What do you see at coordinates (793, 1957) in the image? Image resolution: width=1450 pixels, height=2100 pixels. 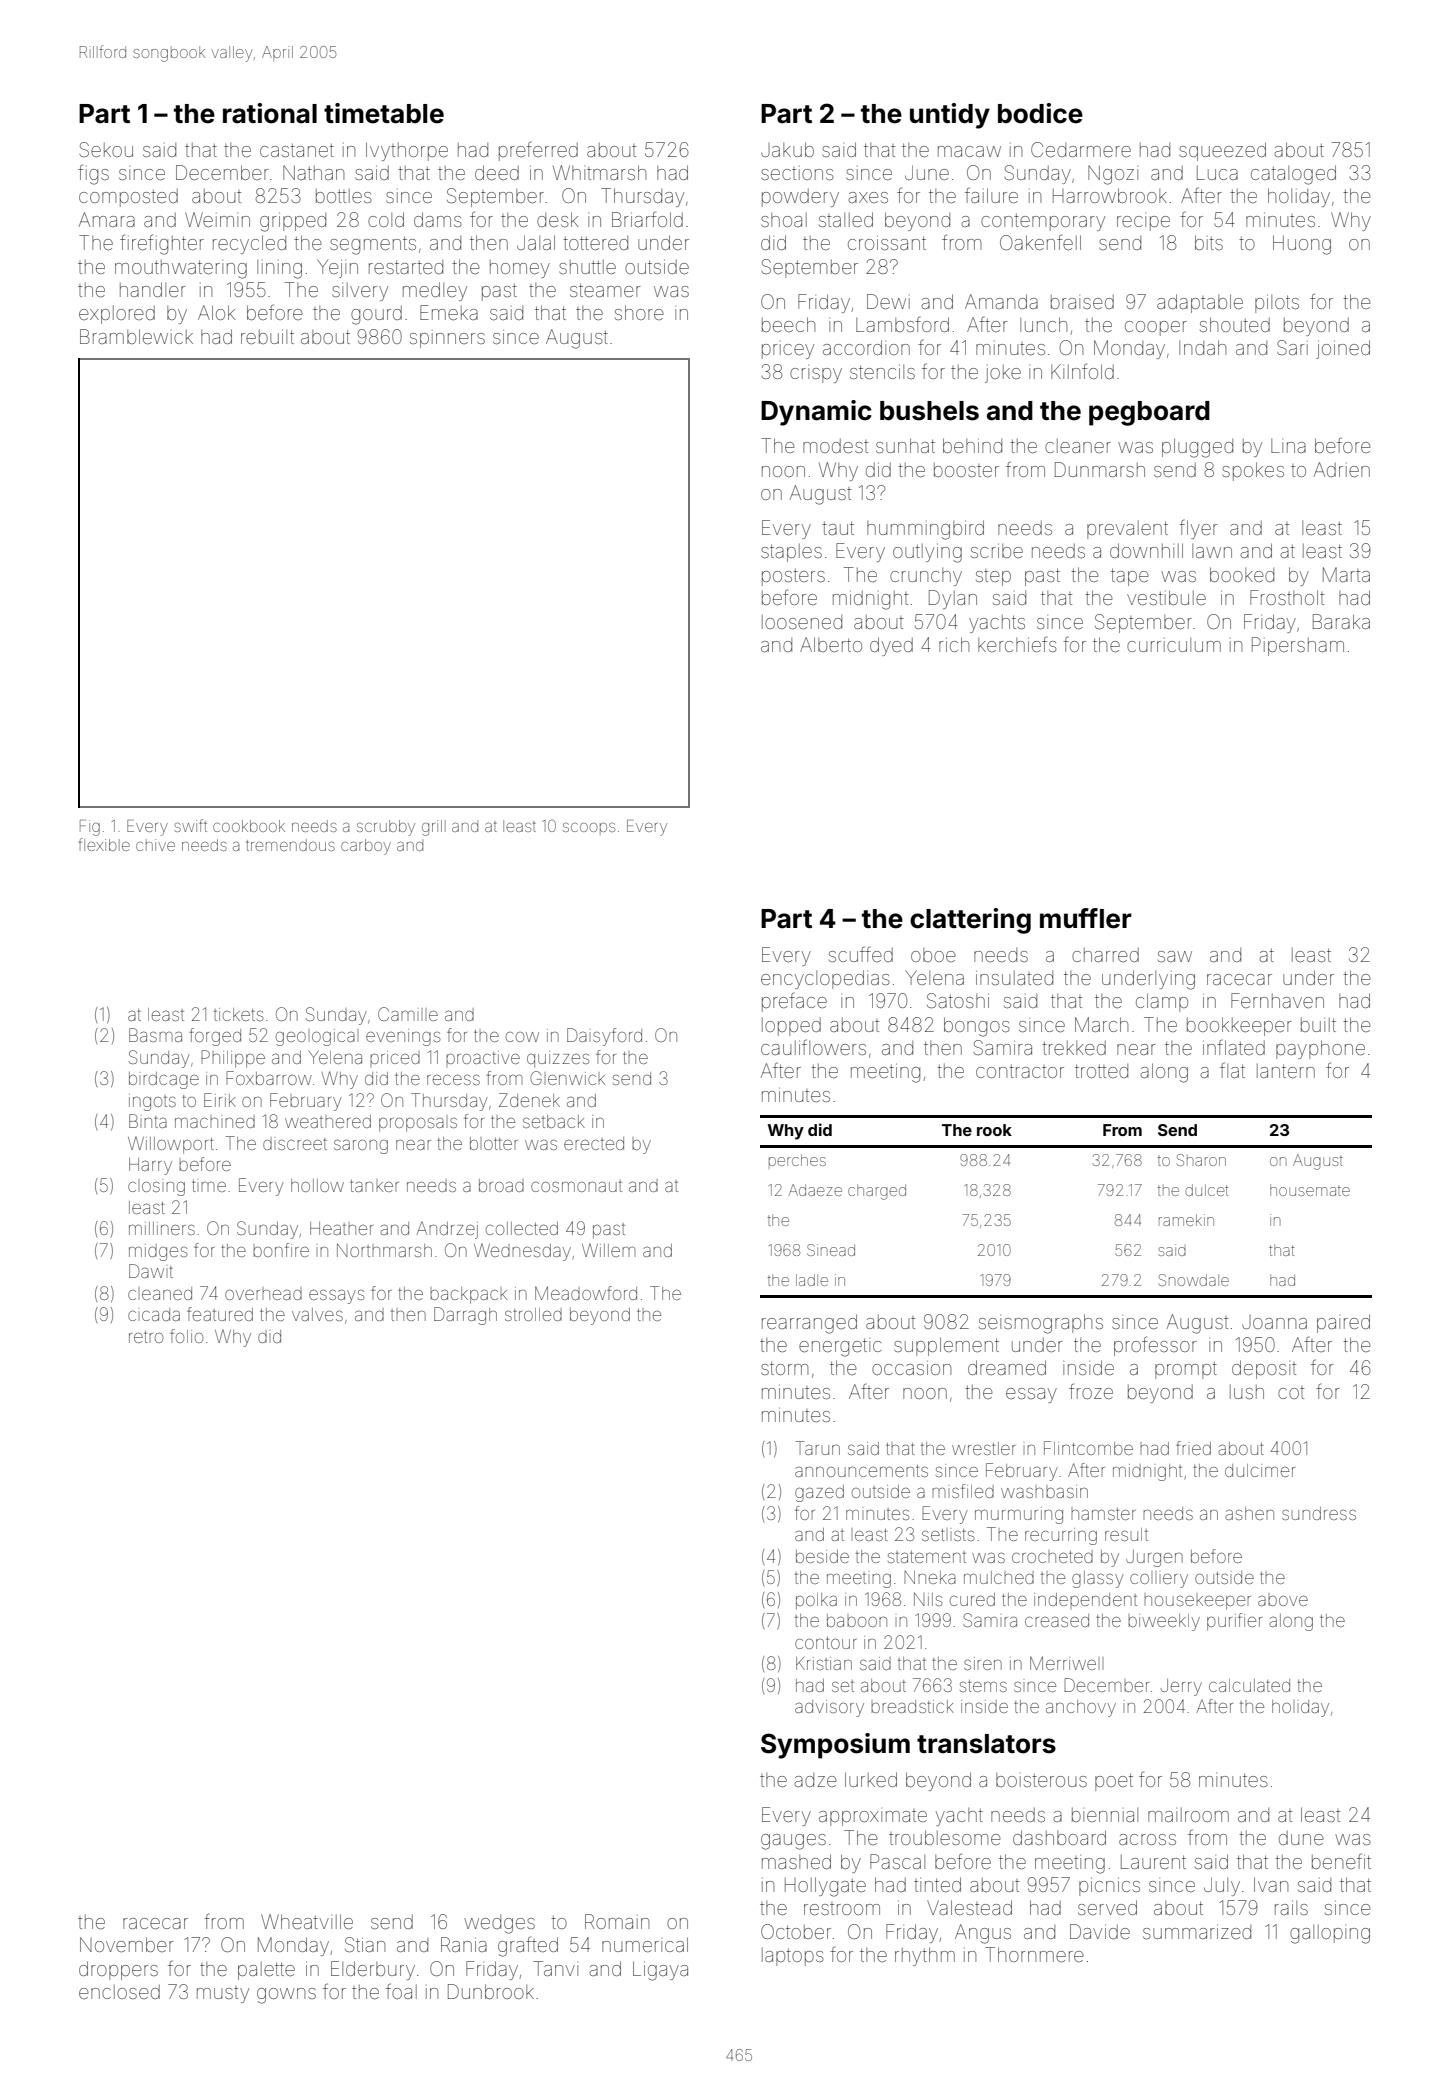 I see `laptops` at bounding box center [793, 1957].
